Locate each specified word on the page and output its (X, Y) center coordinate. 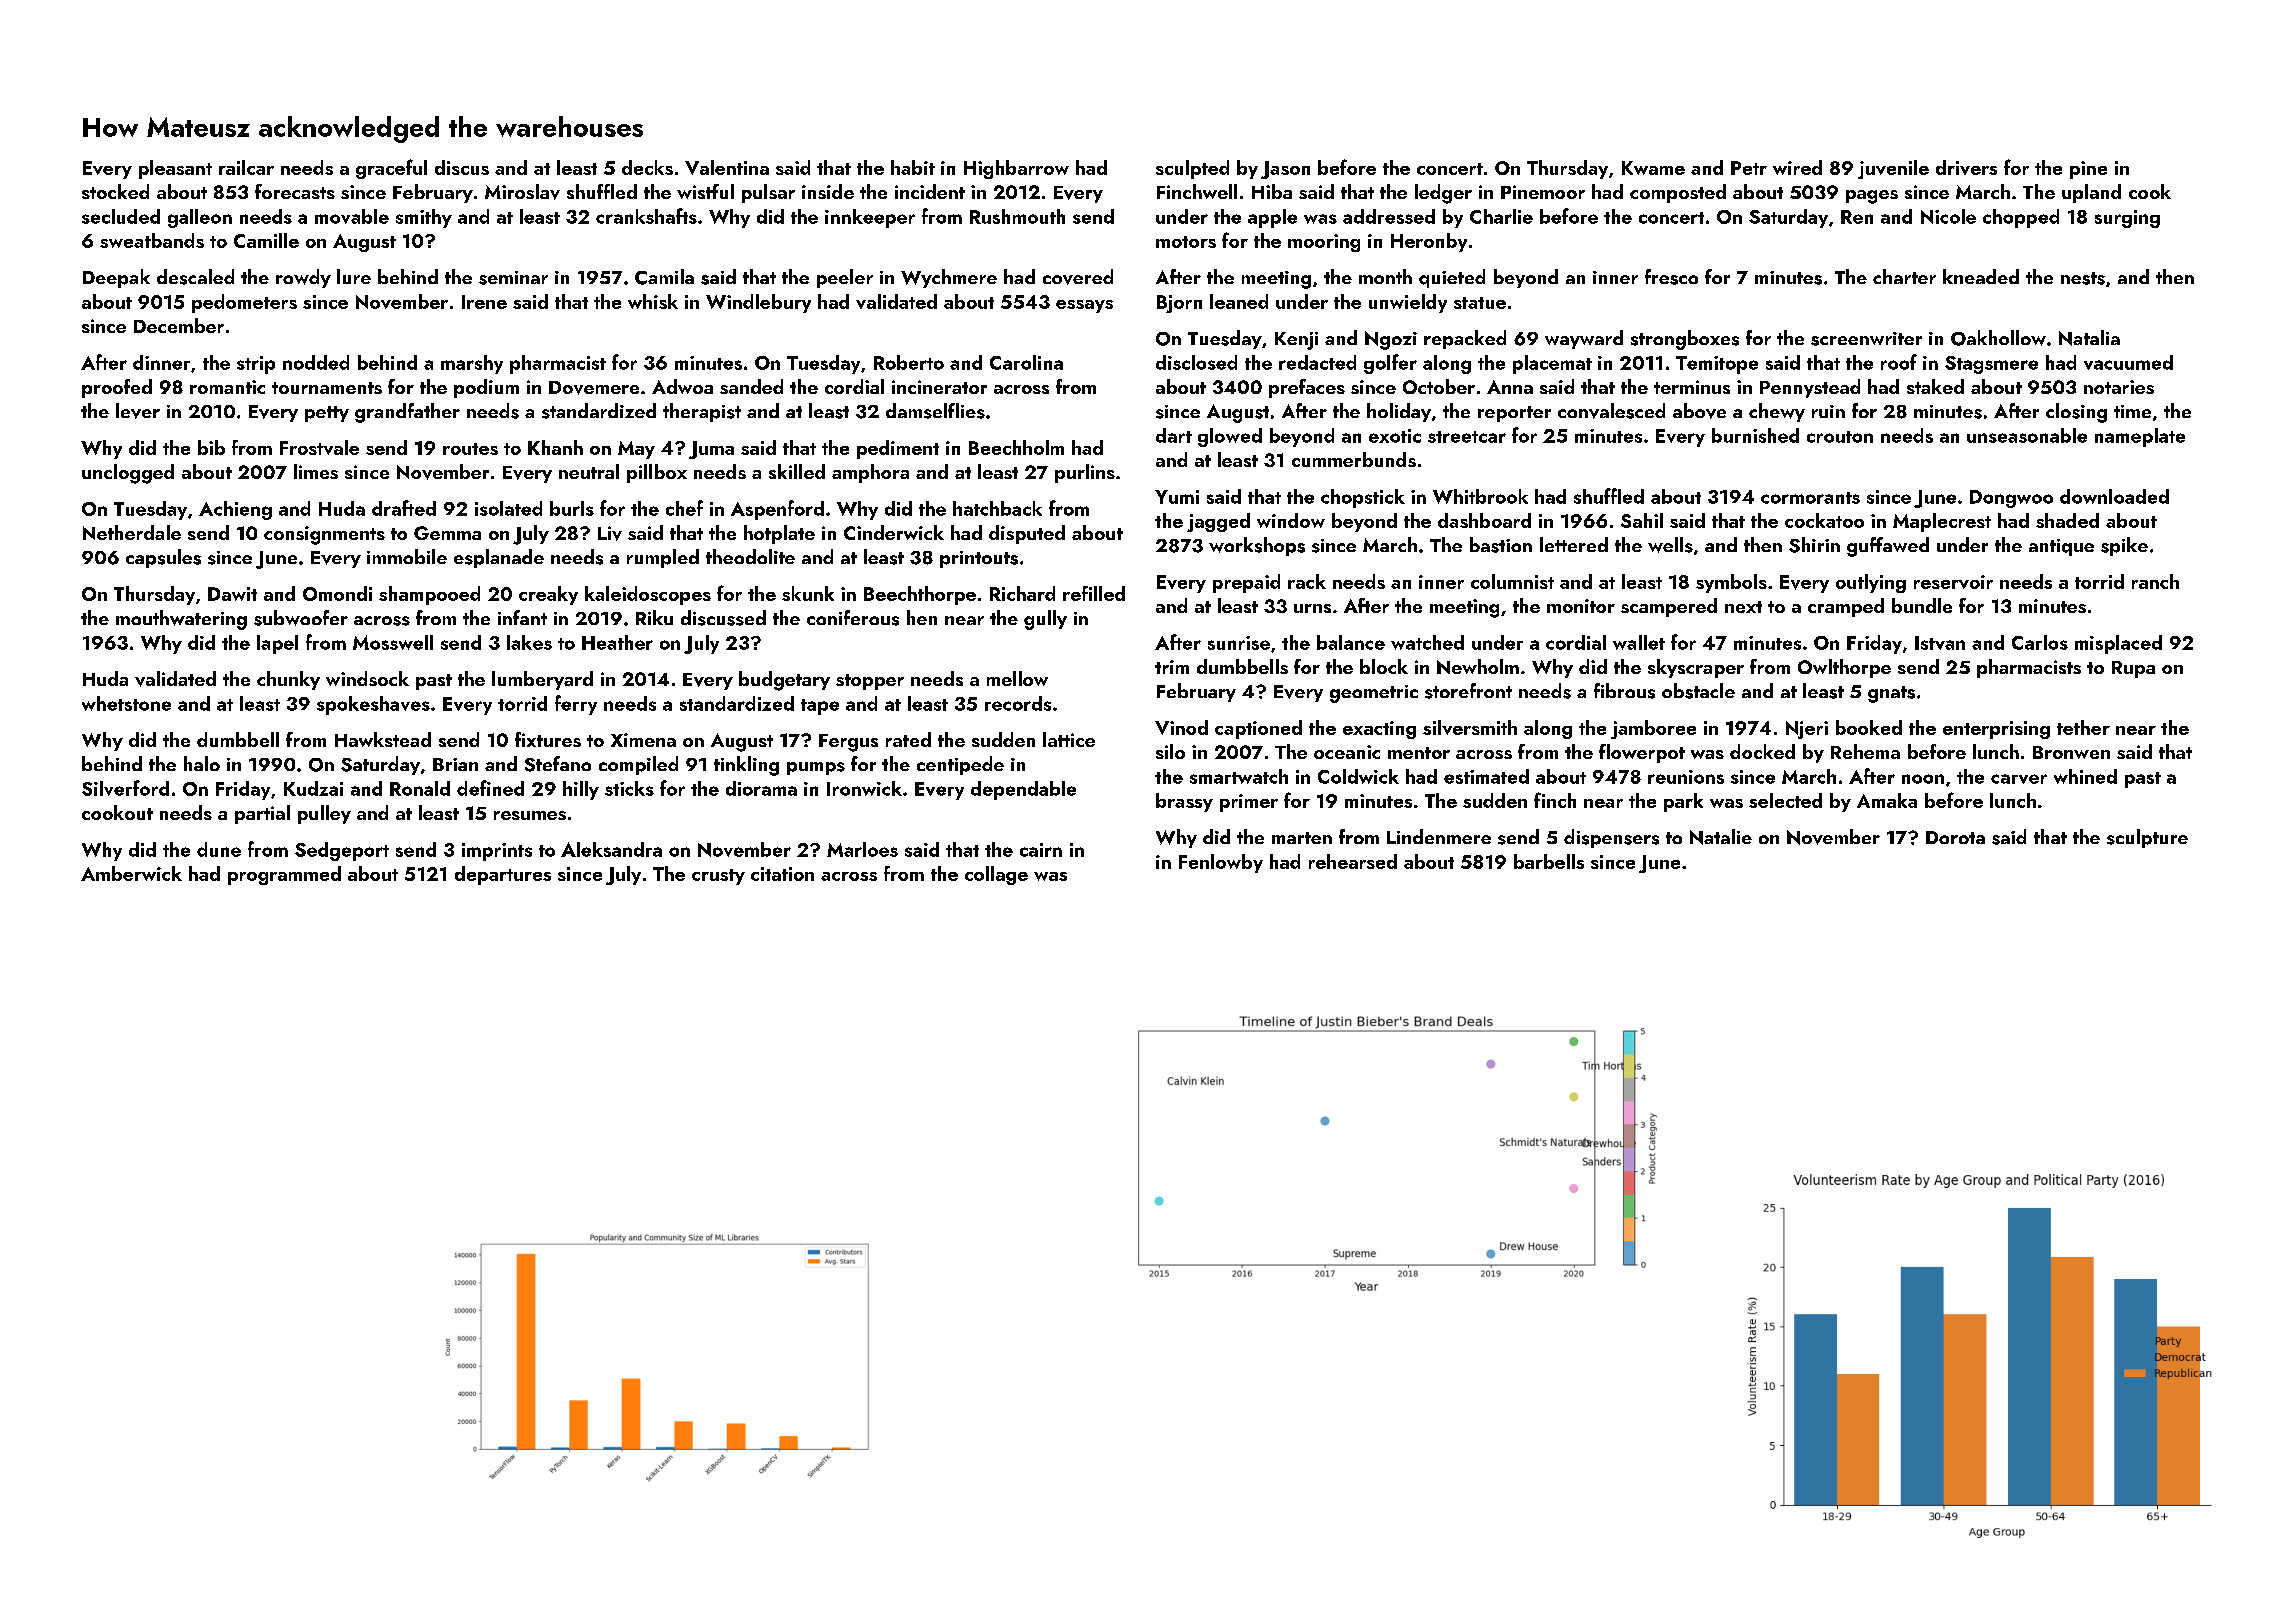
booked (1869, 727)
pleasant (175, 169)
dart (1174, 435)
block (1384, 666)
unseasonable (2027, 435)
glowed (1230, 437)
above (1699, 411)
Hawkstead (383, 739)
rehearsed (1353, 861)
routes (470, 449)
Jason (1285, 170)
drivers (1966, 167)
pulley (324, 814)
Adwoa (682, 386)
